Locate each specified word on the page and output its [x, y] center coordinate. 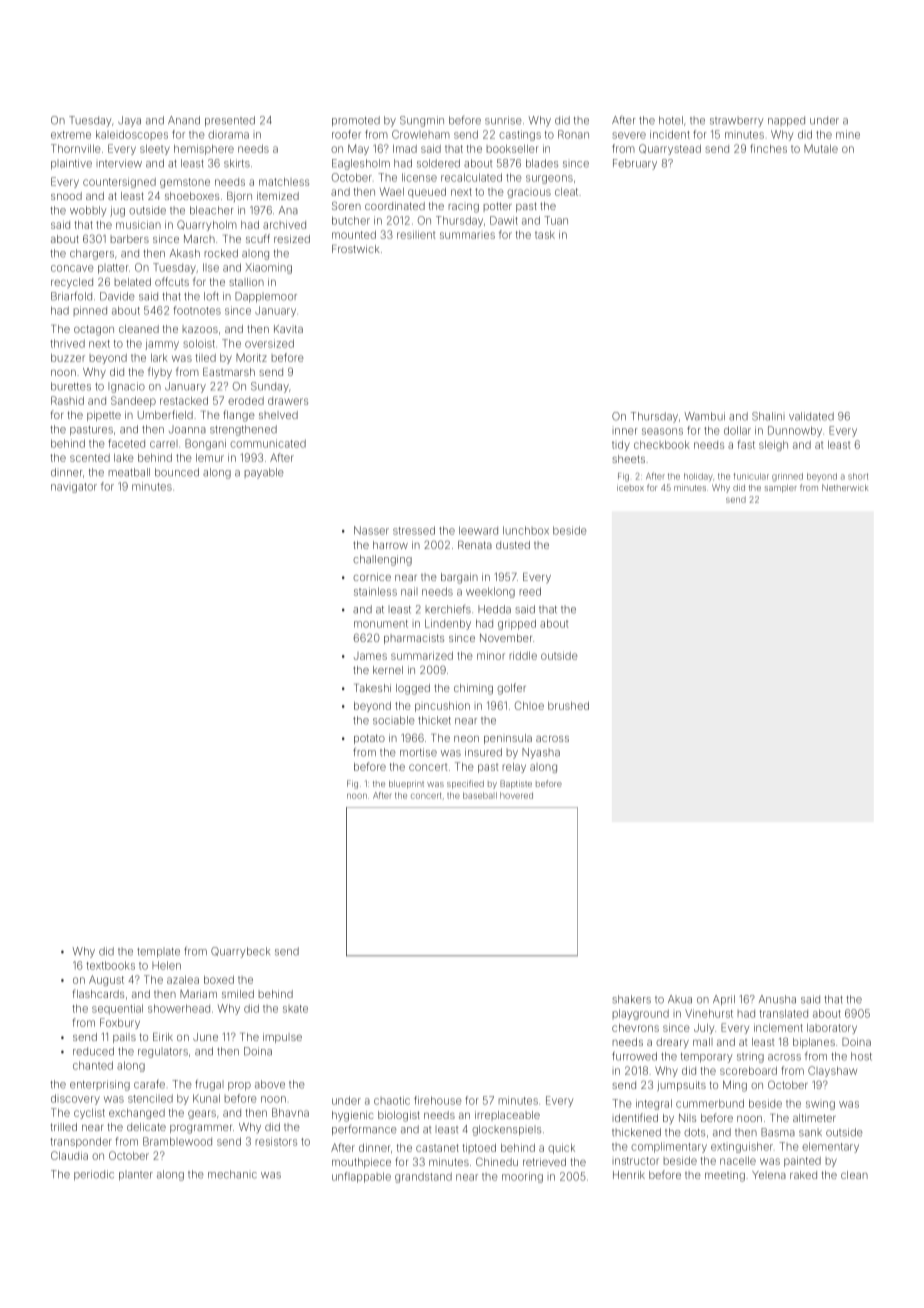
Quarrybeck [240, 952]
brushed [568, 706]
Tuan [556, 220]
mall [703, 1042]
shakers [631, 999]
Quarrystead [670, 149]
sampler [781, 488]
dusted [513, 545]
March [199, 239]
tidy [621, 446]
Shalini [768, 416]
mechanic [232, 1174]
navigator [74, 488]
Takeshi [372, 688]
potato [369, 739]
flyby [160, 373]
